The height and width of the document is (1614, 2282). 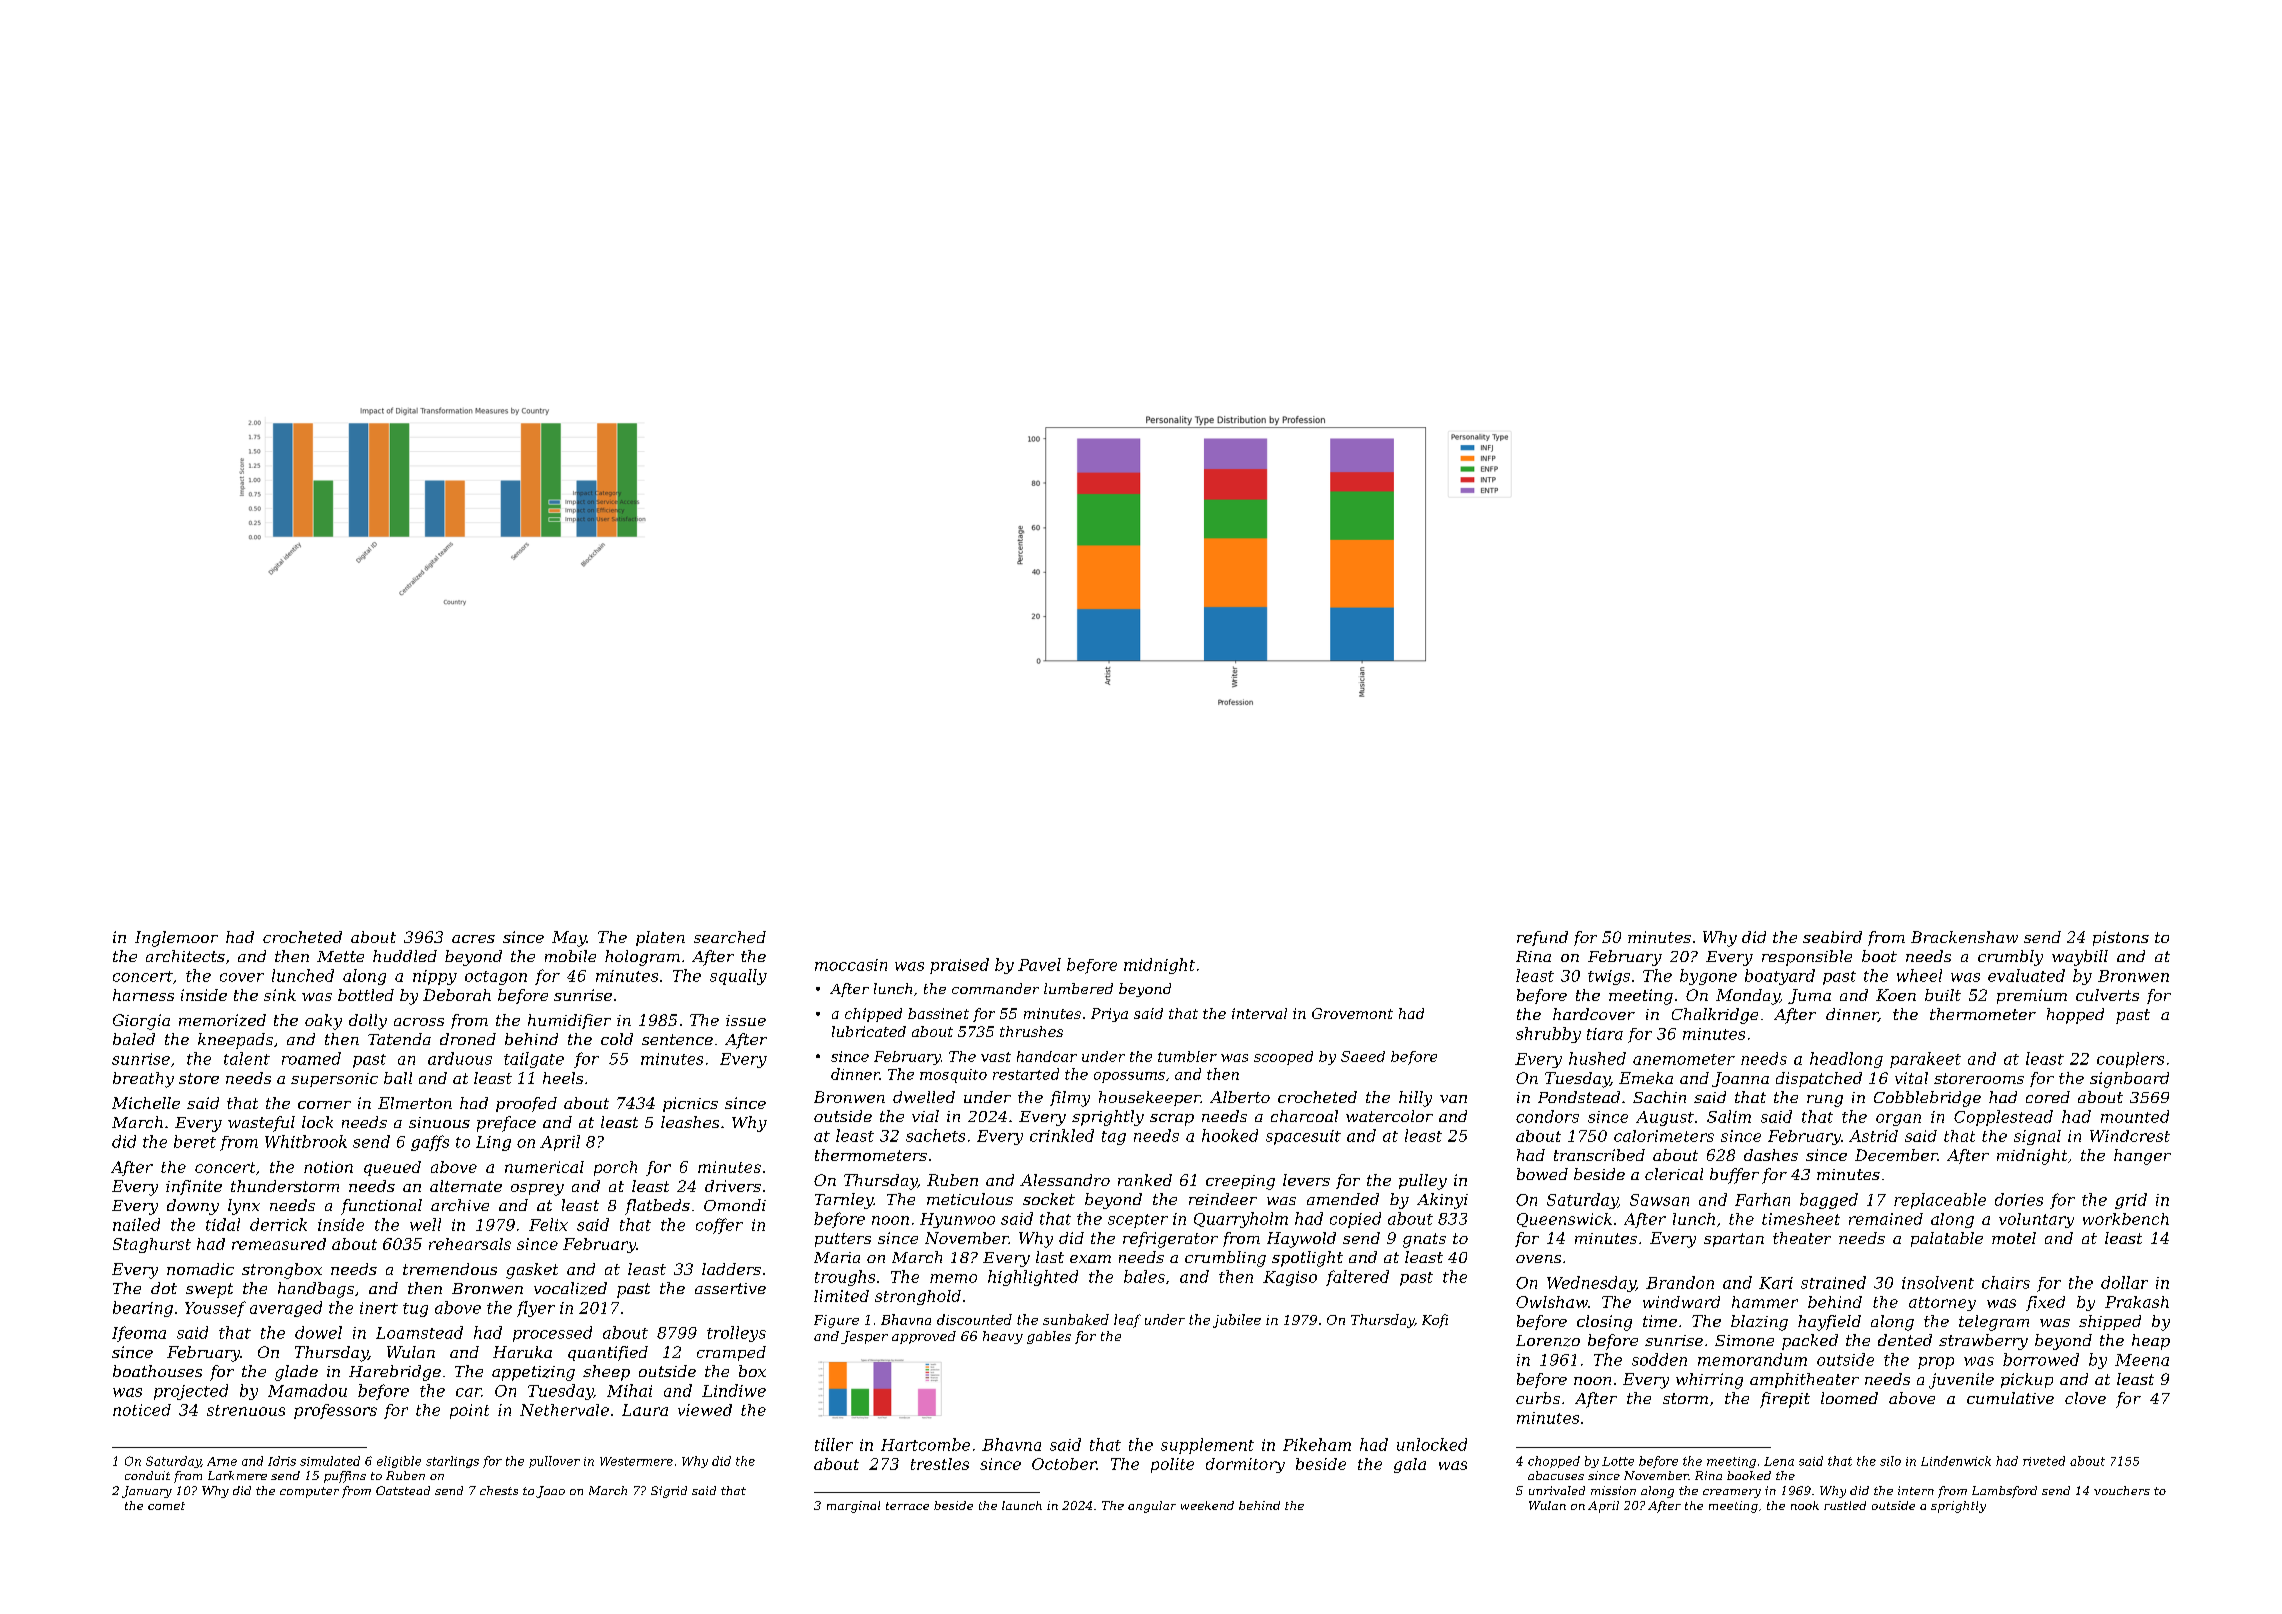 What do you see at coordinates (873, 1015) in the document?
I see `chipped` at bounding box center [873, 1015].
